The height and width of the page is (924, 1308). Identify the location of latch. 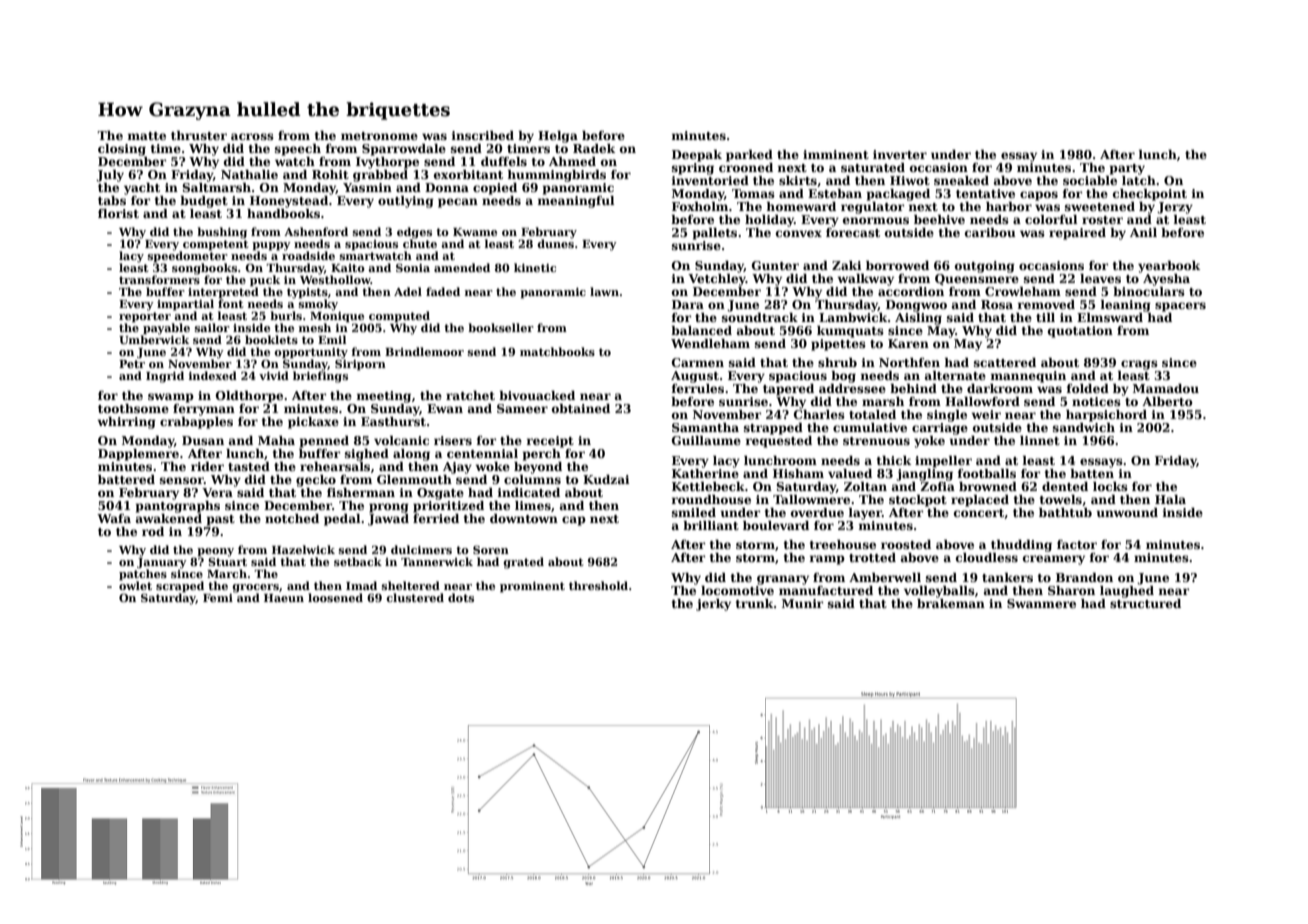
(1139, 180).
